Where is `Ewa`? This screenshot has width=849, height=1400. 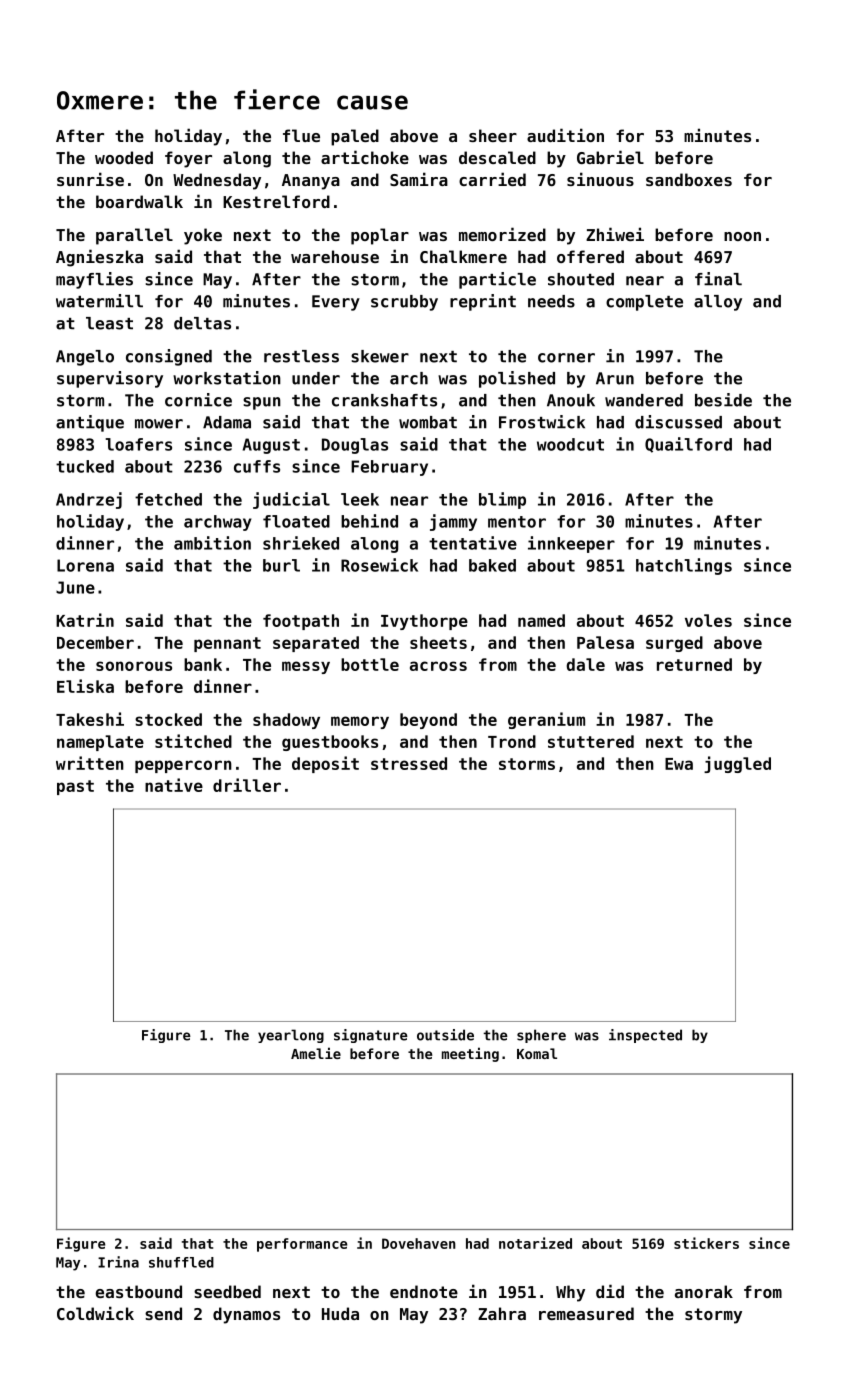 Ewa is located at coordinates (679, 764).
